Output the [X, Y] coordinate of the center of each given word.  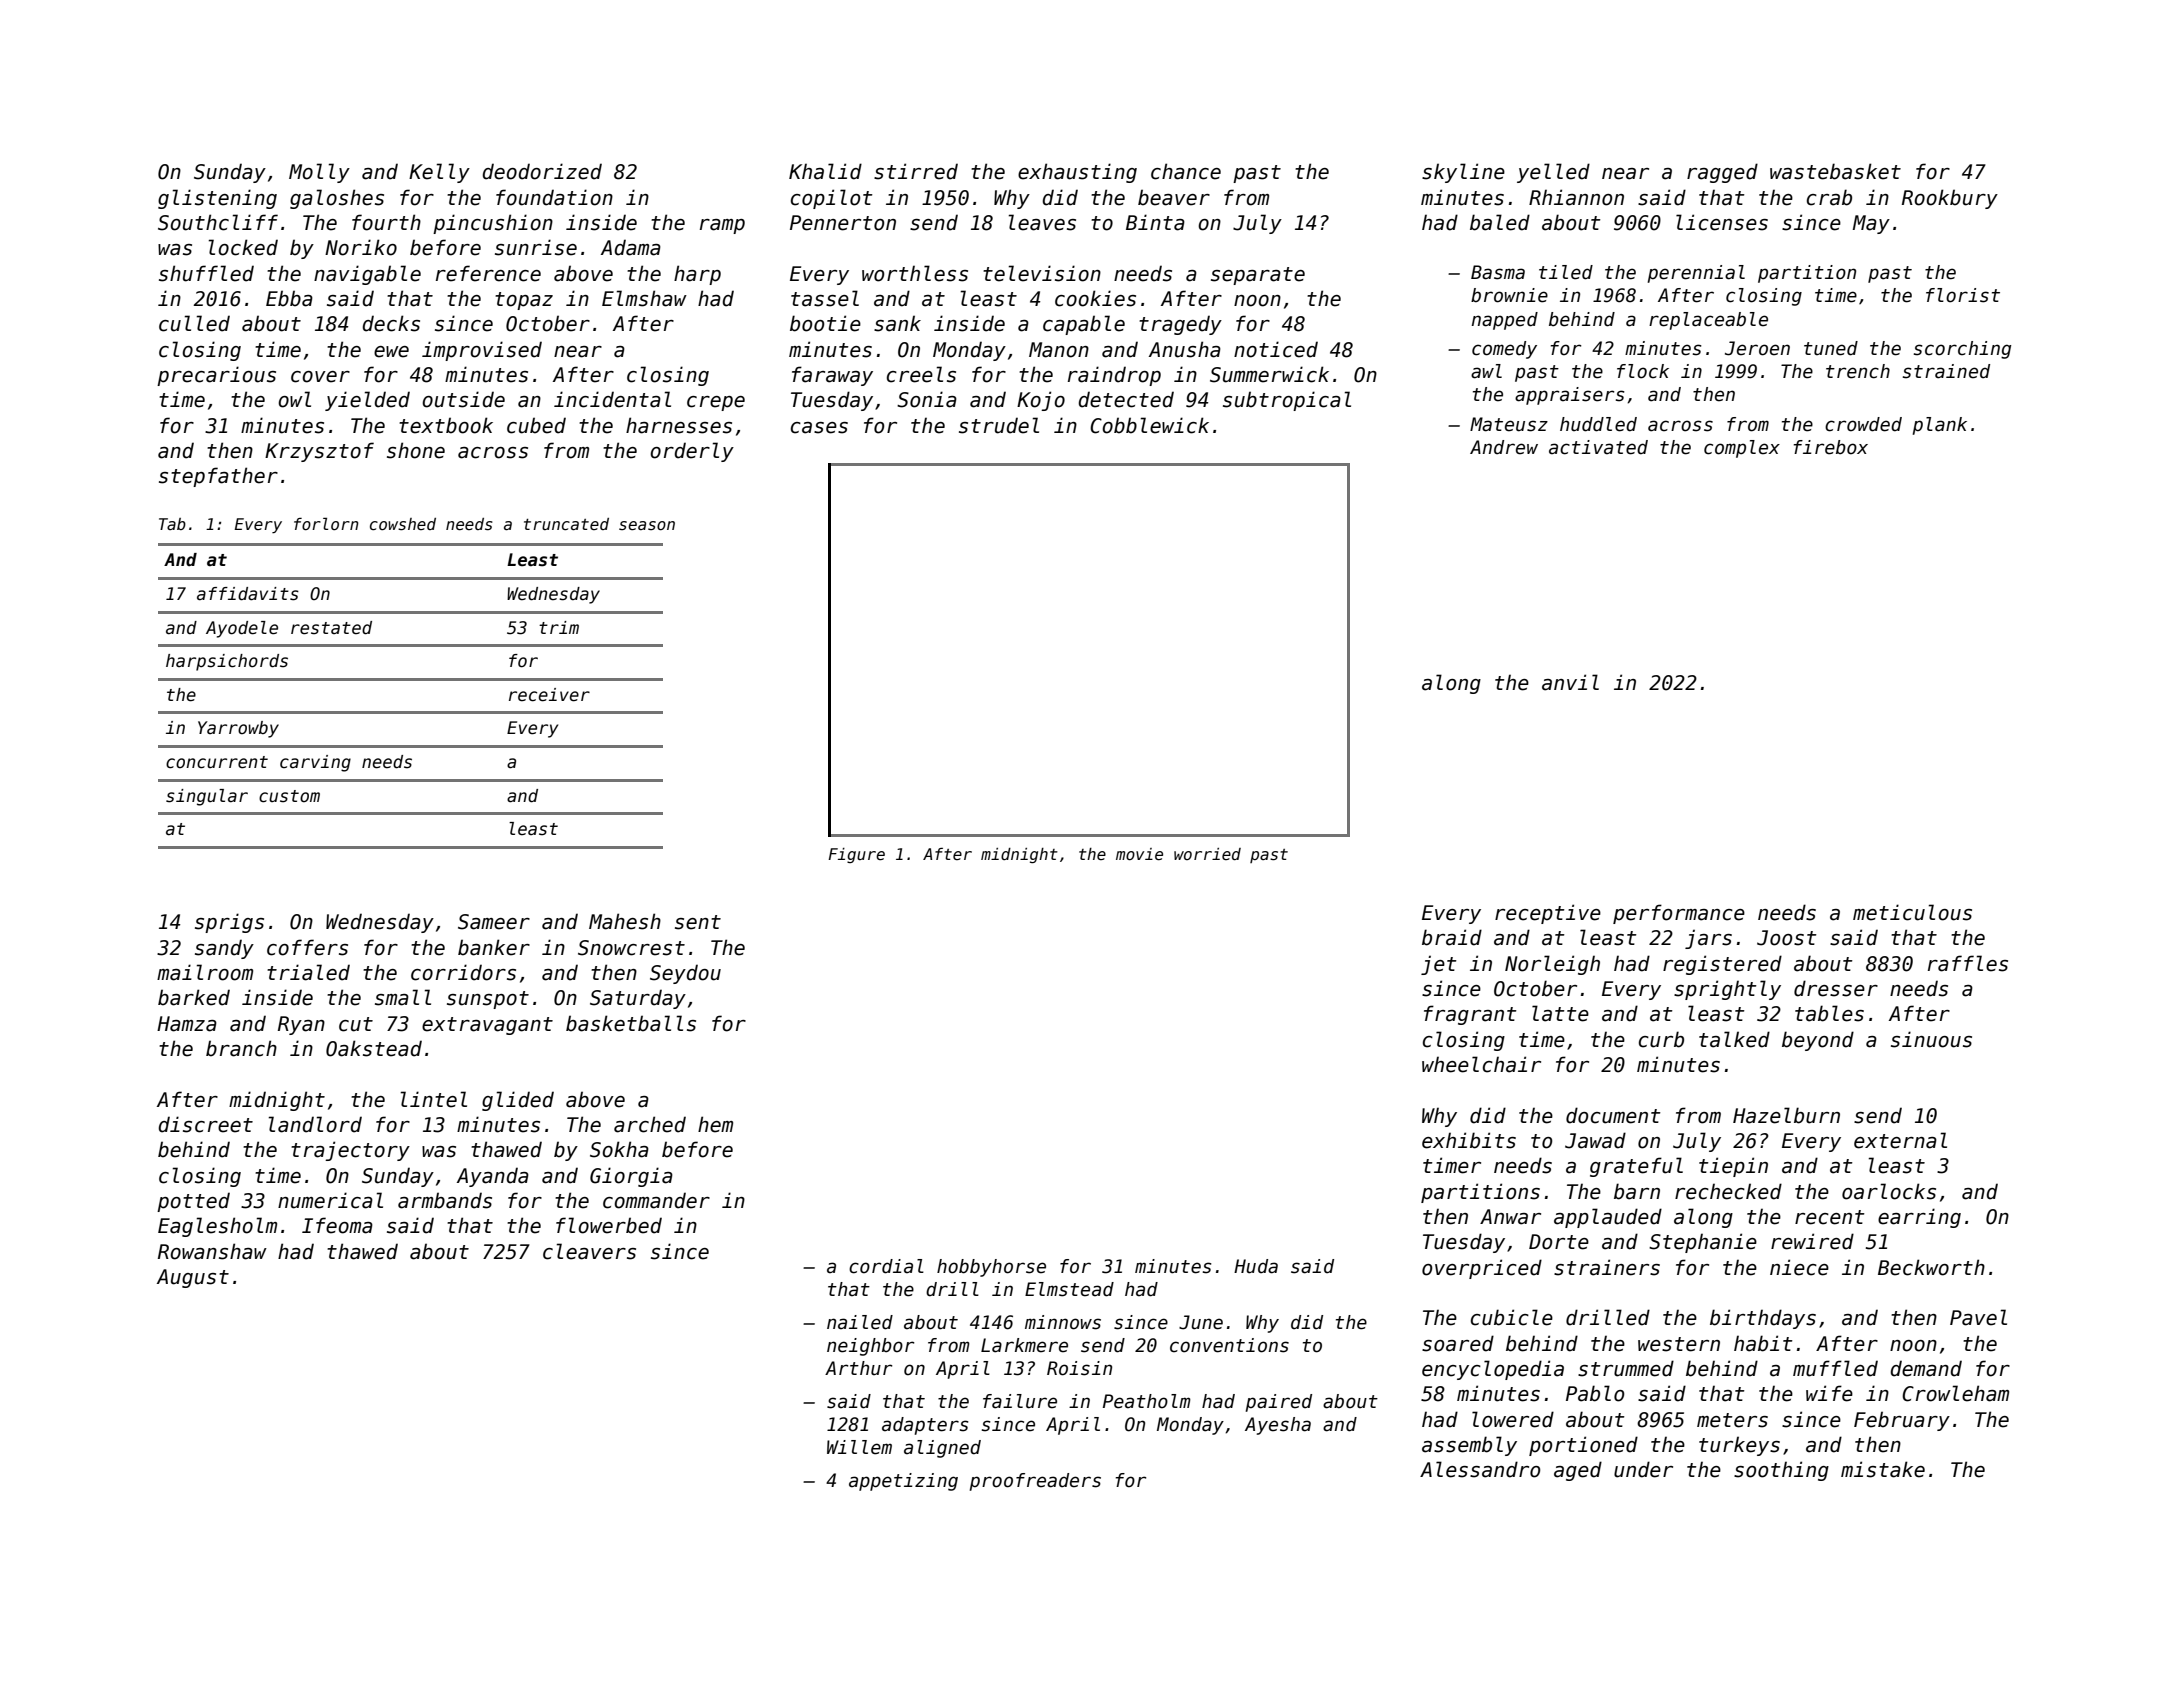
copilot [832, 199]
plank [1940, 426]
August [193, 1278]
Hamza [187, 1024]
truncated [566, 524]
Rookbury [1950, 199]
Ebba [289, 298]
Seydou [685, 974]
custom [289, 796]
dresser [1836, 988]
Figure [856, 855]
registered [1722, 965]
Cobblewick [1149, 425]
